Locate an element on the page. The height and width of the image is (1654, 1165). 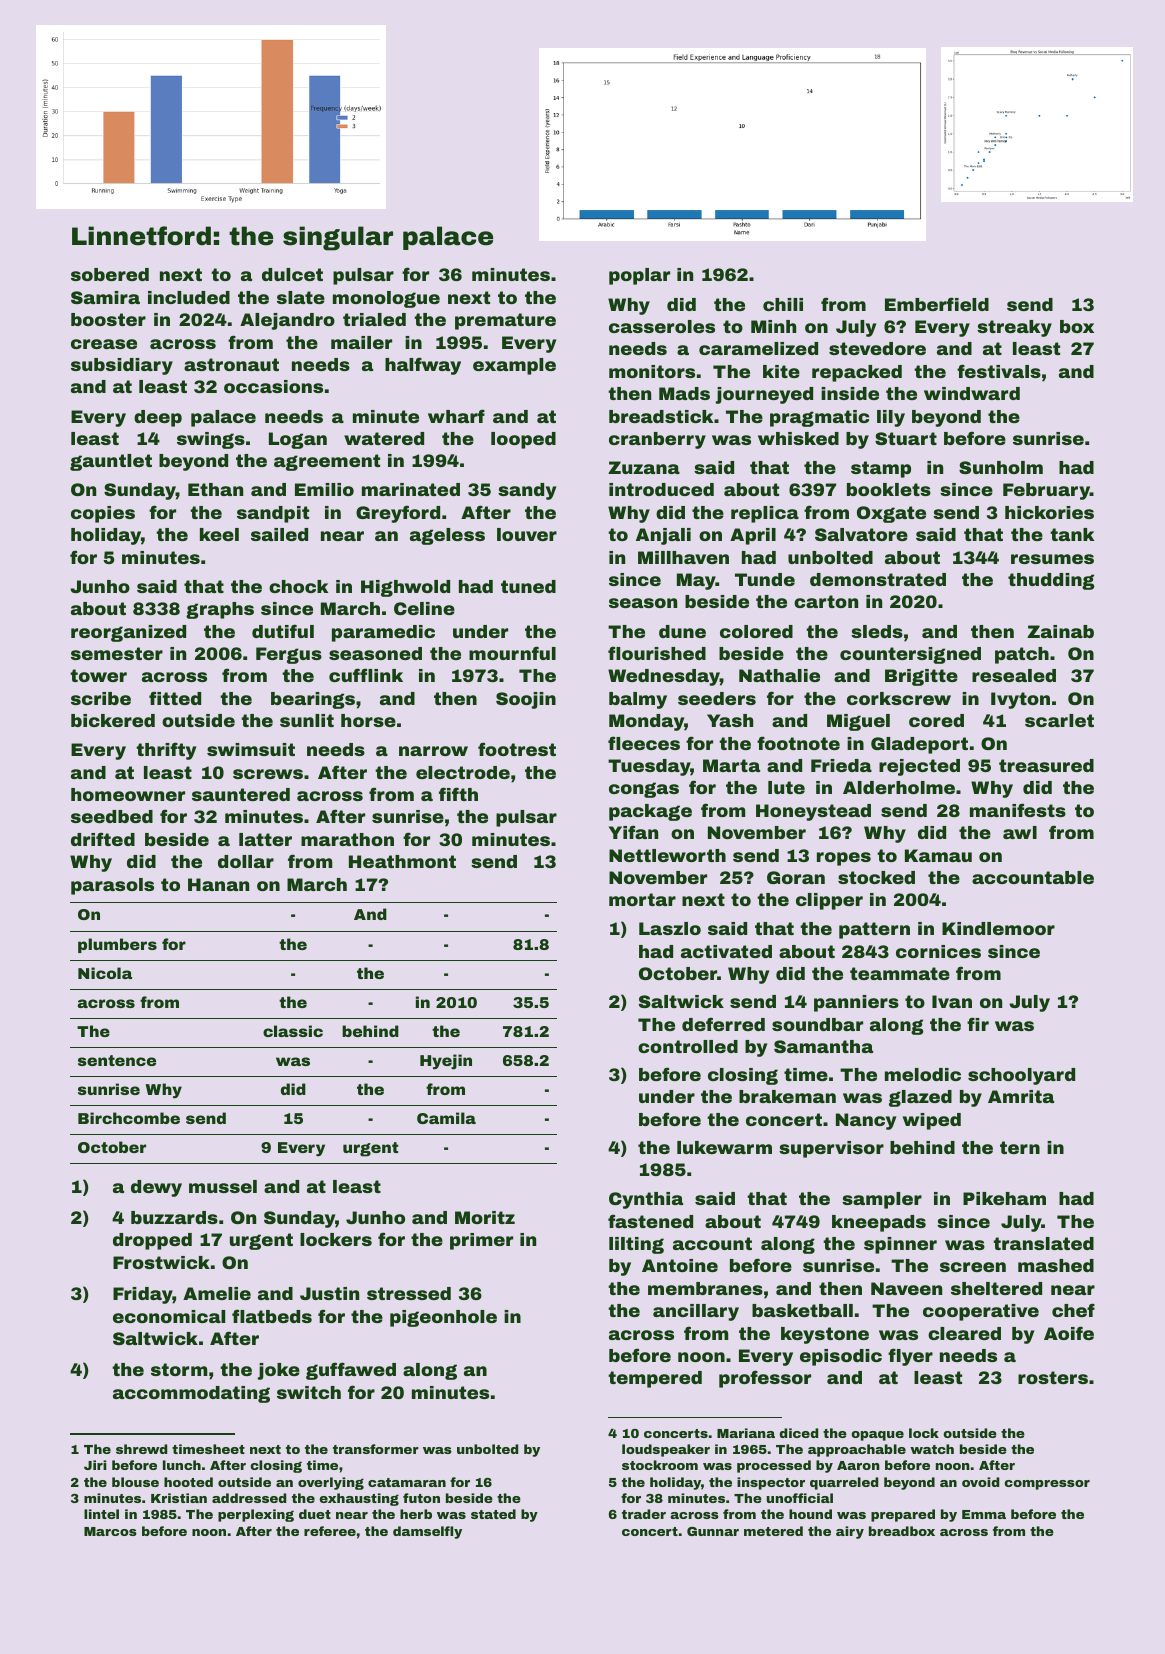
damselfly is located at coordinates (427, 1532).
